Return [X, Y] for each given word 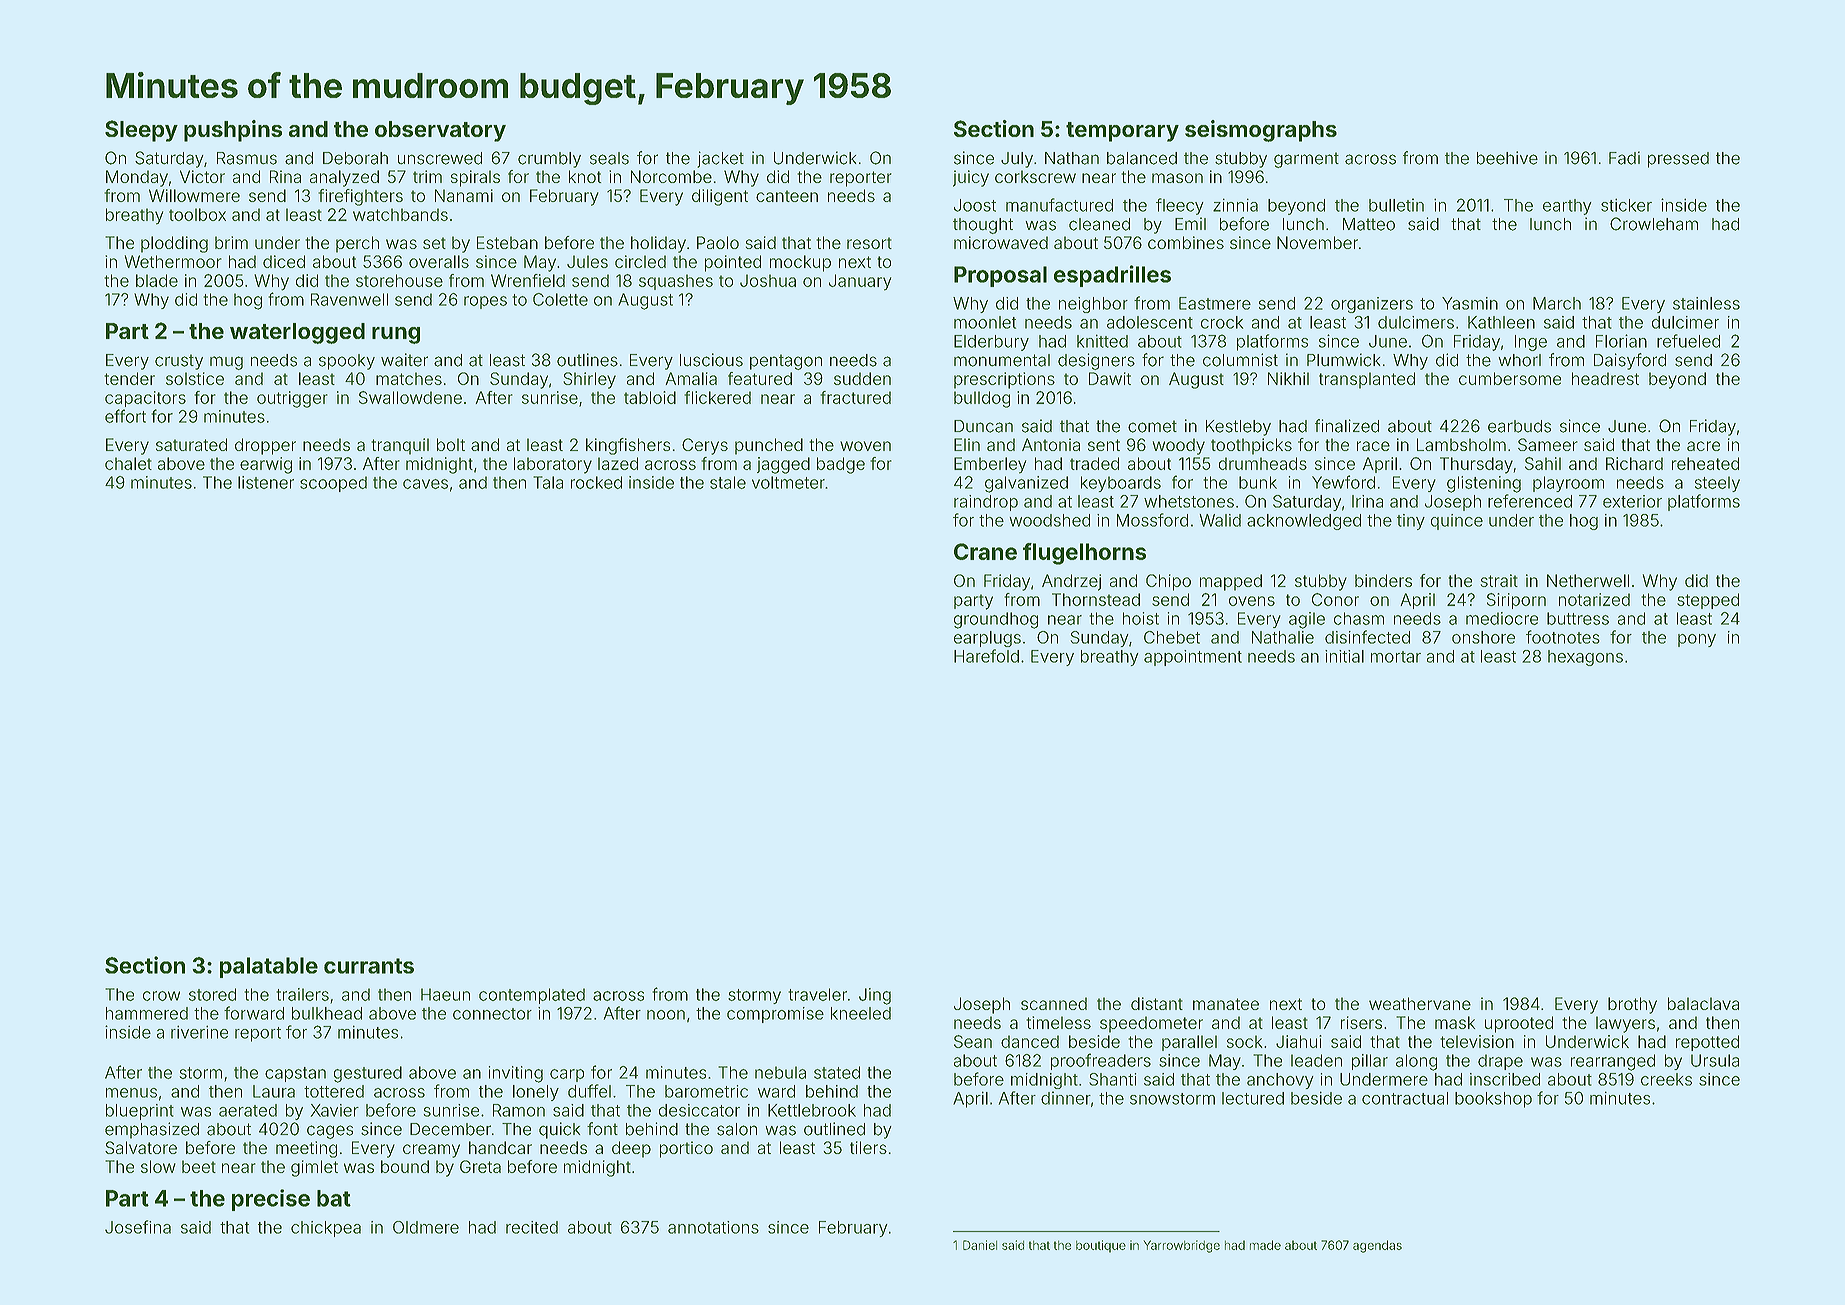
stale [728, 482]
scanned [1054, 1003]
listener [266, 482]
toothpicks [1251, 446]
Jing [875, 996]
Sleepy [141, 131]
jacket [720, 159]
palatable [269, 967]
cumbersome [1510, 378]
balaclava [1703, 1003]
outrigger [292, 399]
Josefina [138, 1227]
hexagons [1585, 658]
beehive [1507, 158]
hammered [147, 1013]
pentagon [786, 362]
